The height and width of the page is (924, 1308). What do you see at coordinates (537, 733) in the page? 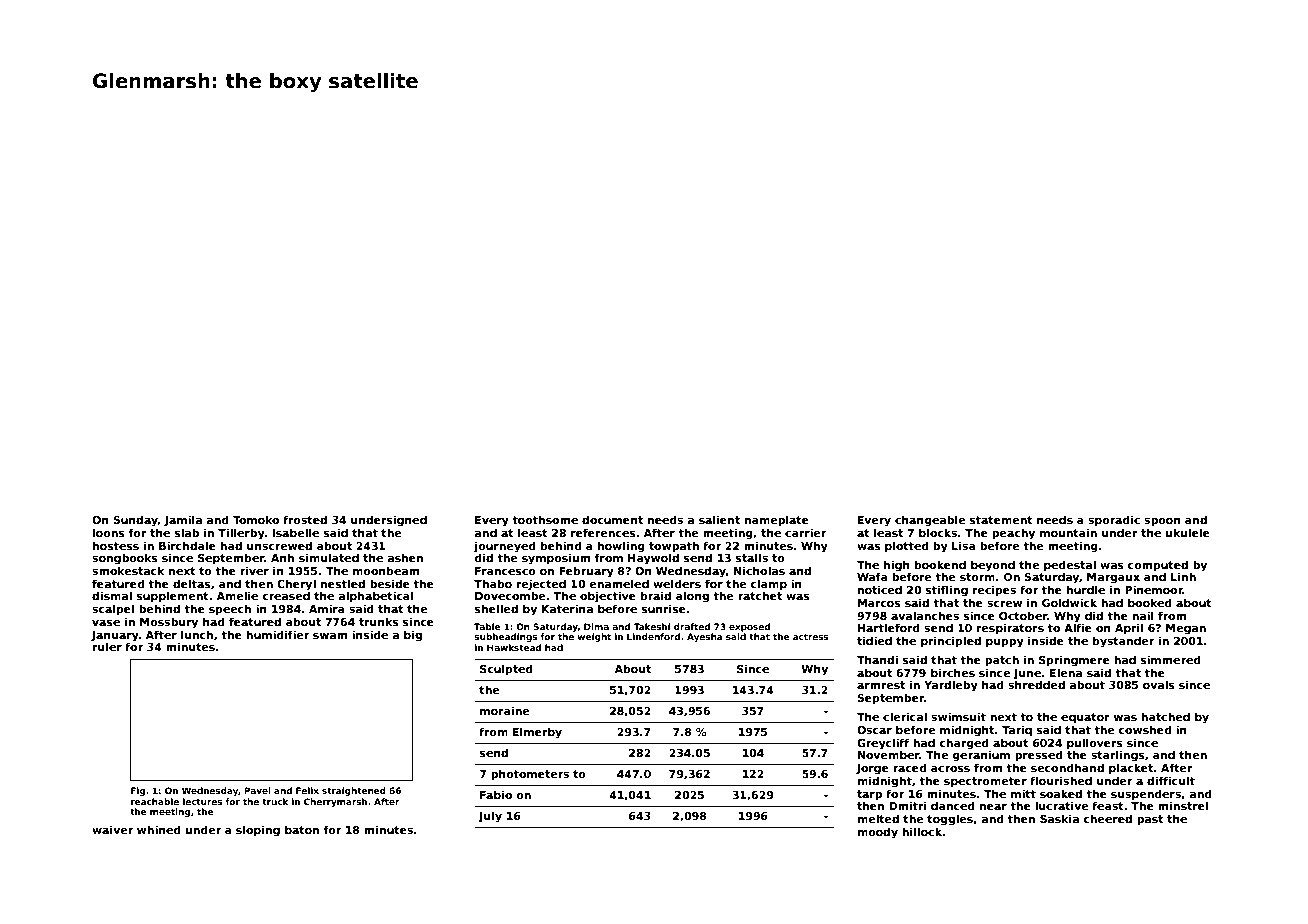
I see `Elmerby` at bounding box center [537, 733].
